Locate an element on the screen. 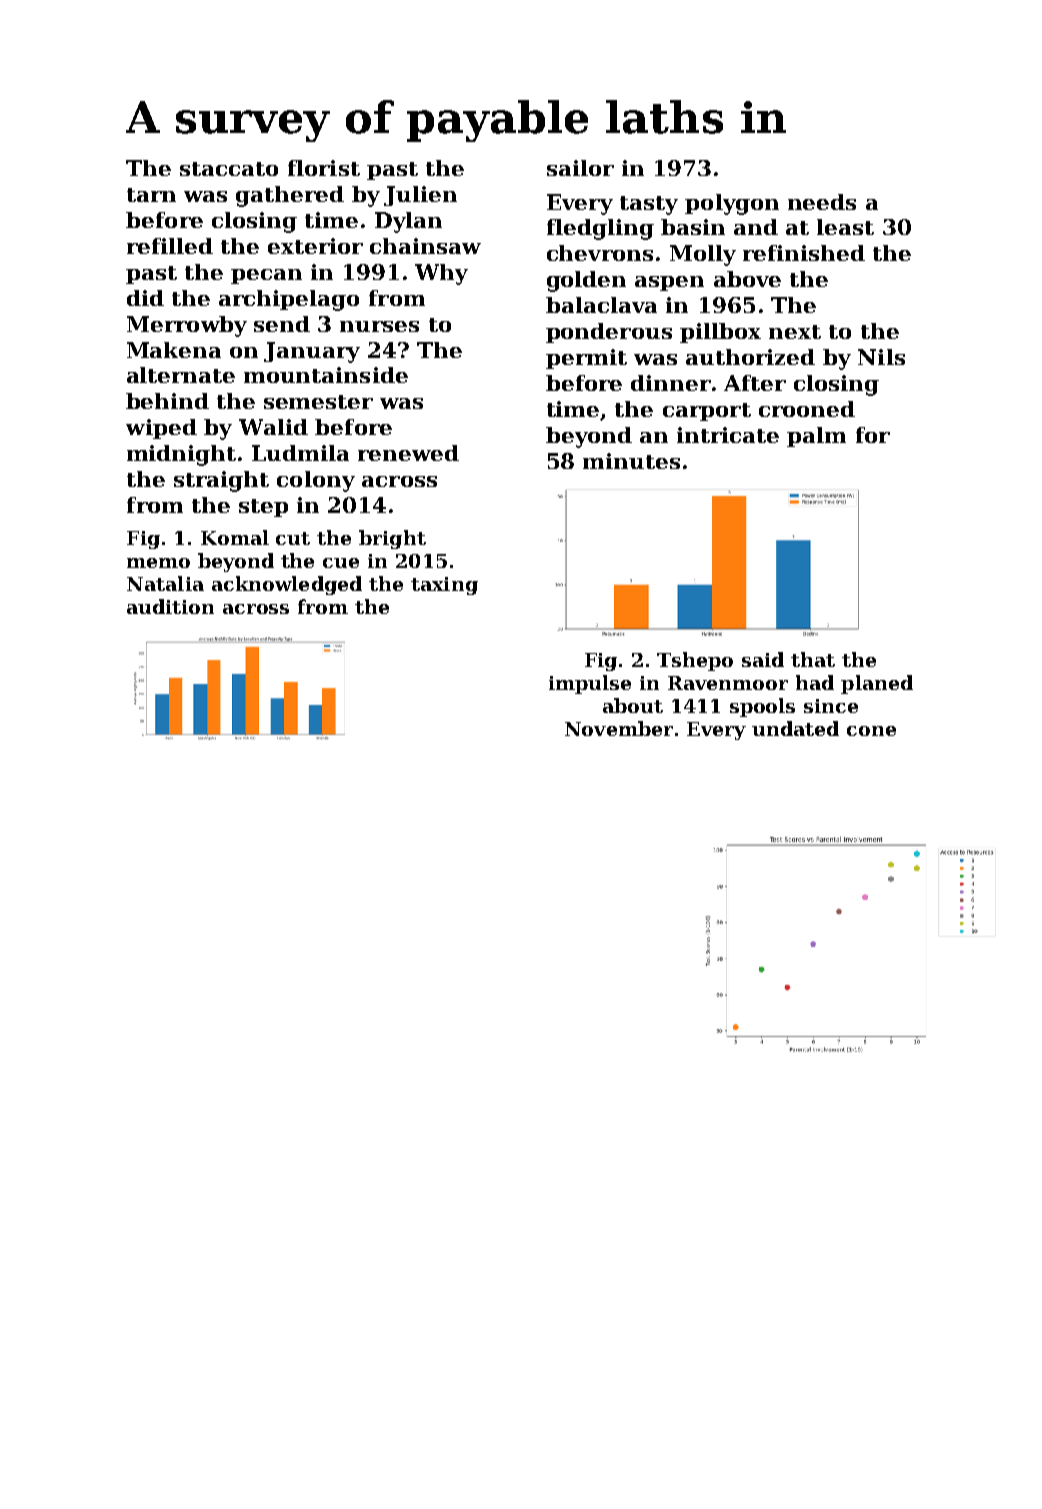 The image size is (1042, 1509). Nils is located at coordinates (881, 357).
